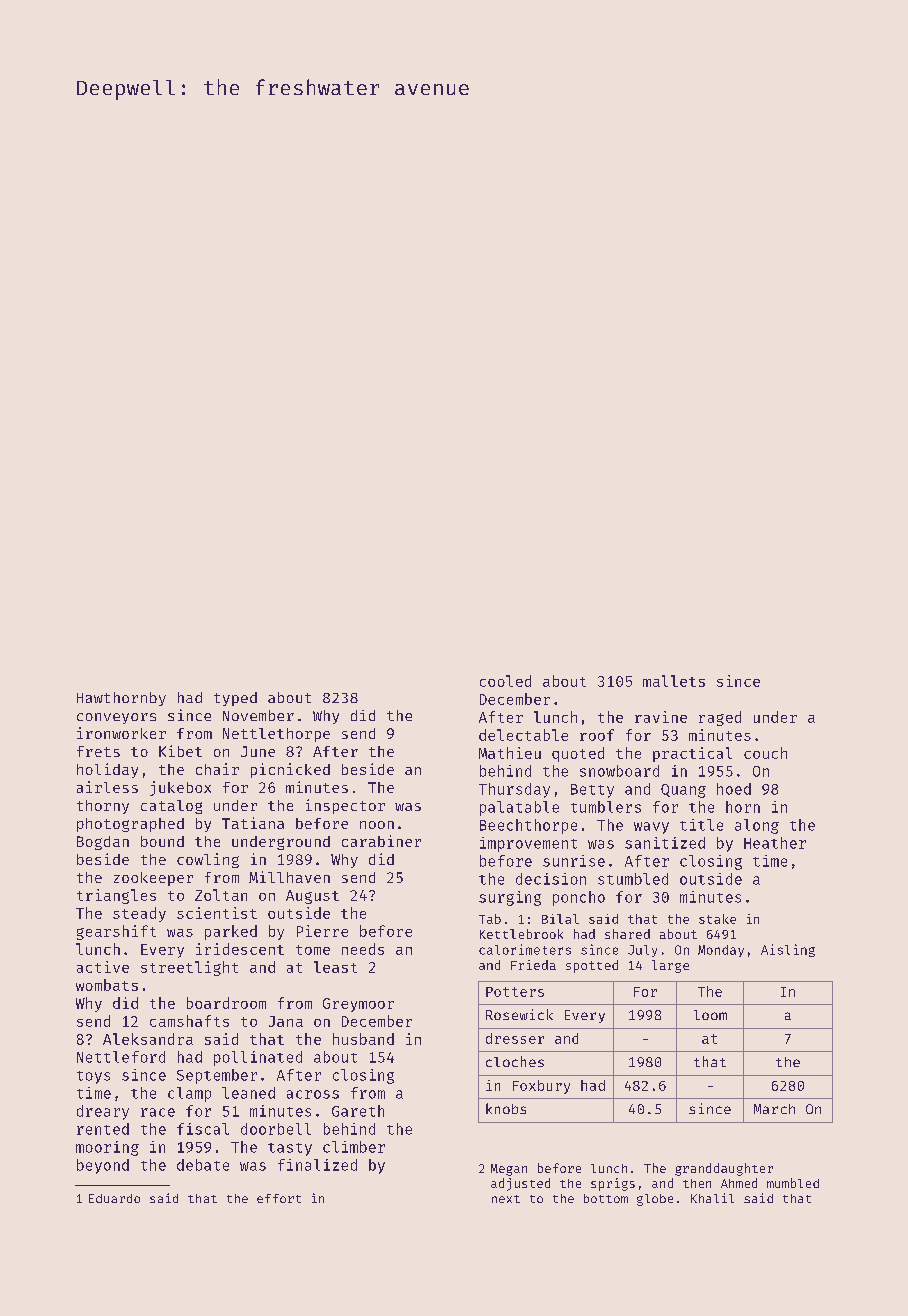 The image size is (908, 1316). What do you see at coordinates (724, 1169) in the document?
I see `granddaughter` at bounding box center [724, 1169].
